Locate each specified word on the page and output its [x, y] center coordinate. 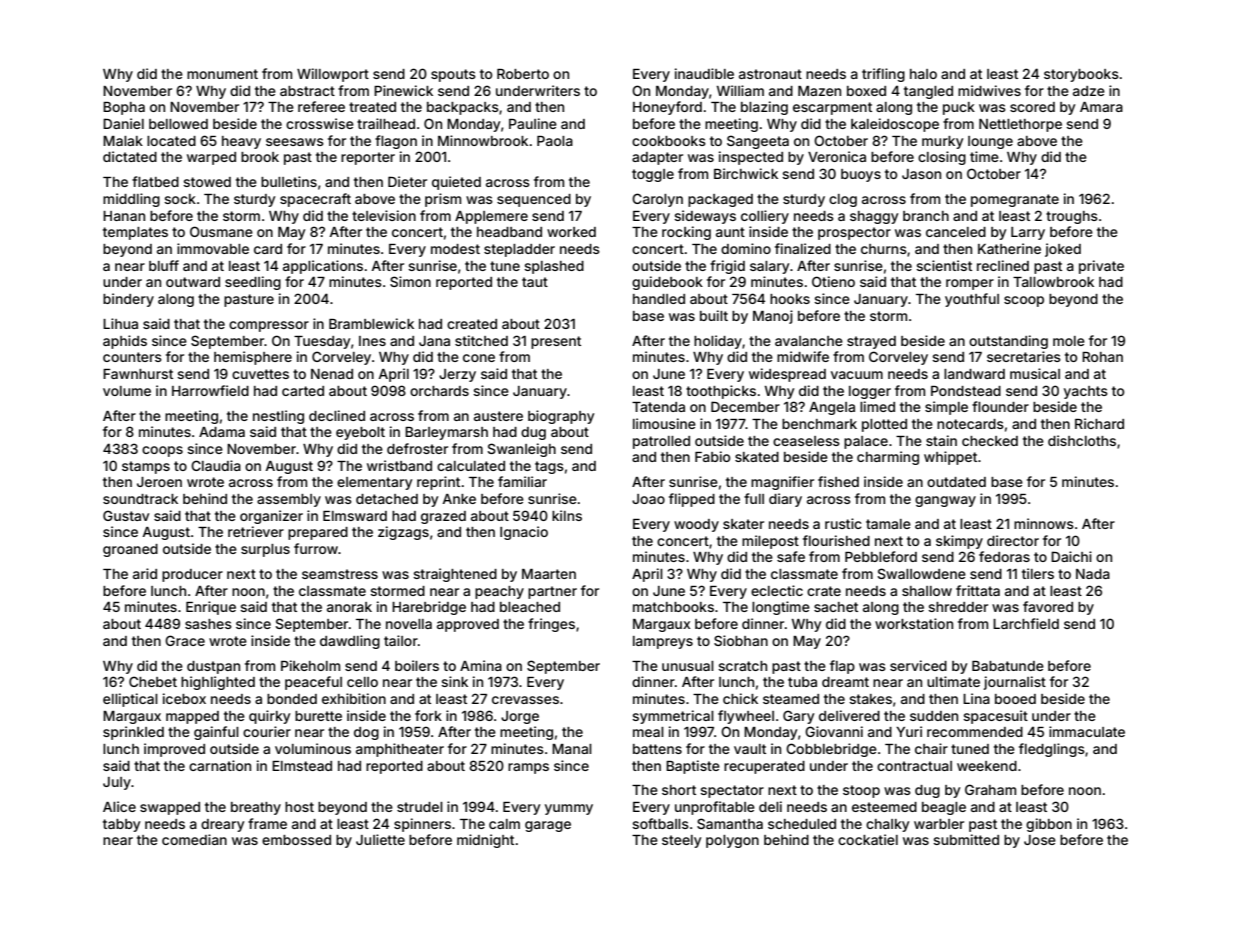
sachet [836, 607]
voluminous [313, 748]
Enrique [211, 608]
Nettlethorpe [1020, 125]
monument [222, 74]
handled [659, 299]
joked [1063, 250]
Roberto [523, 74]
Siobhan [741, 640]
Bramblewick [371, 323]
